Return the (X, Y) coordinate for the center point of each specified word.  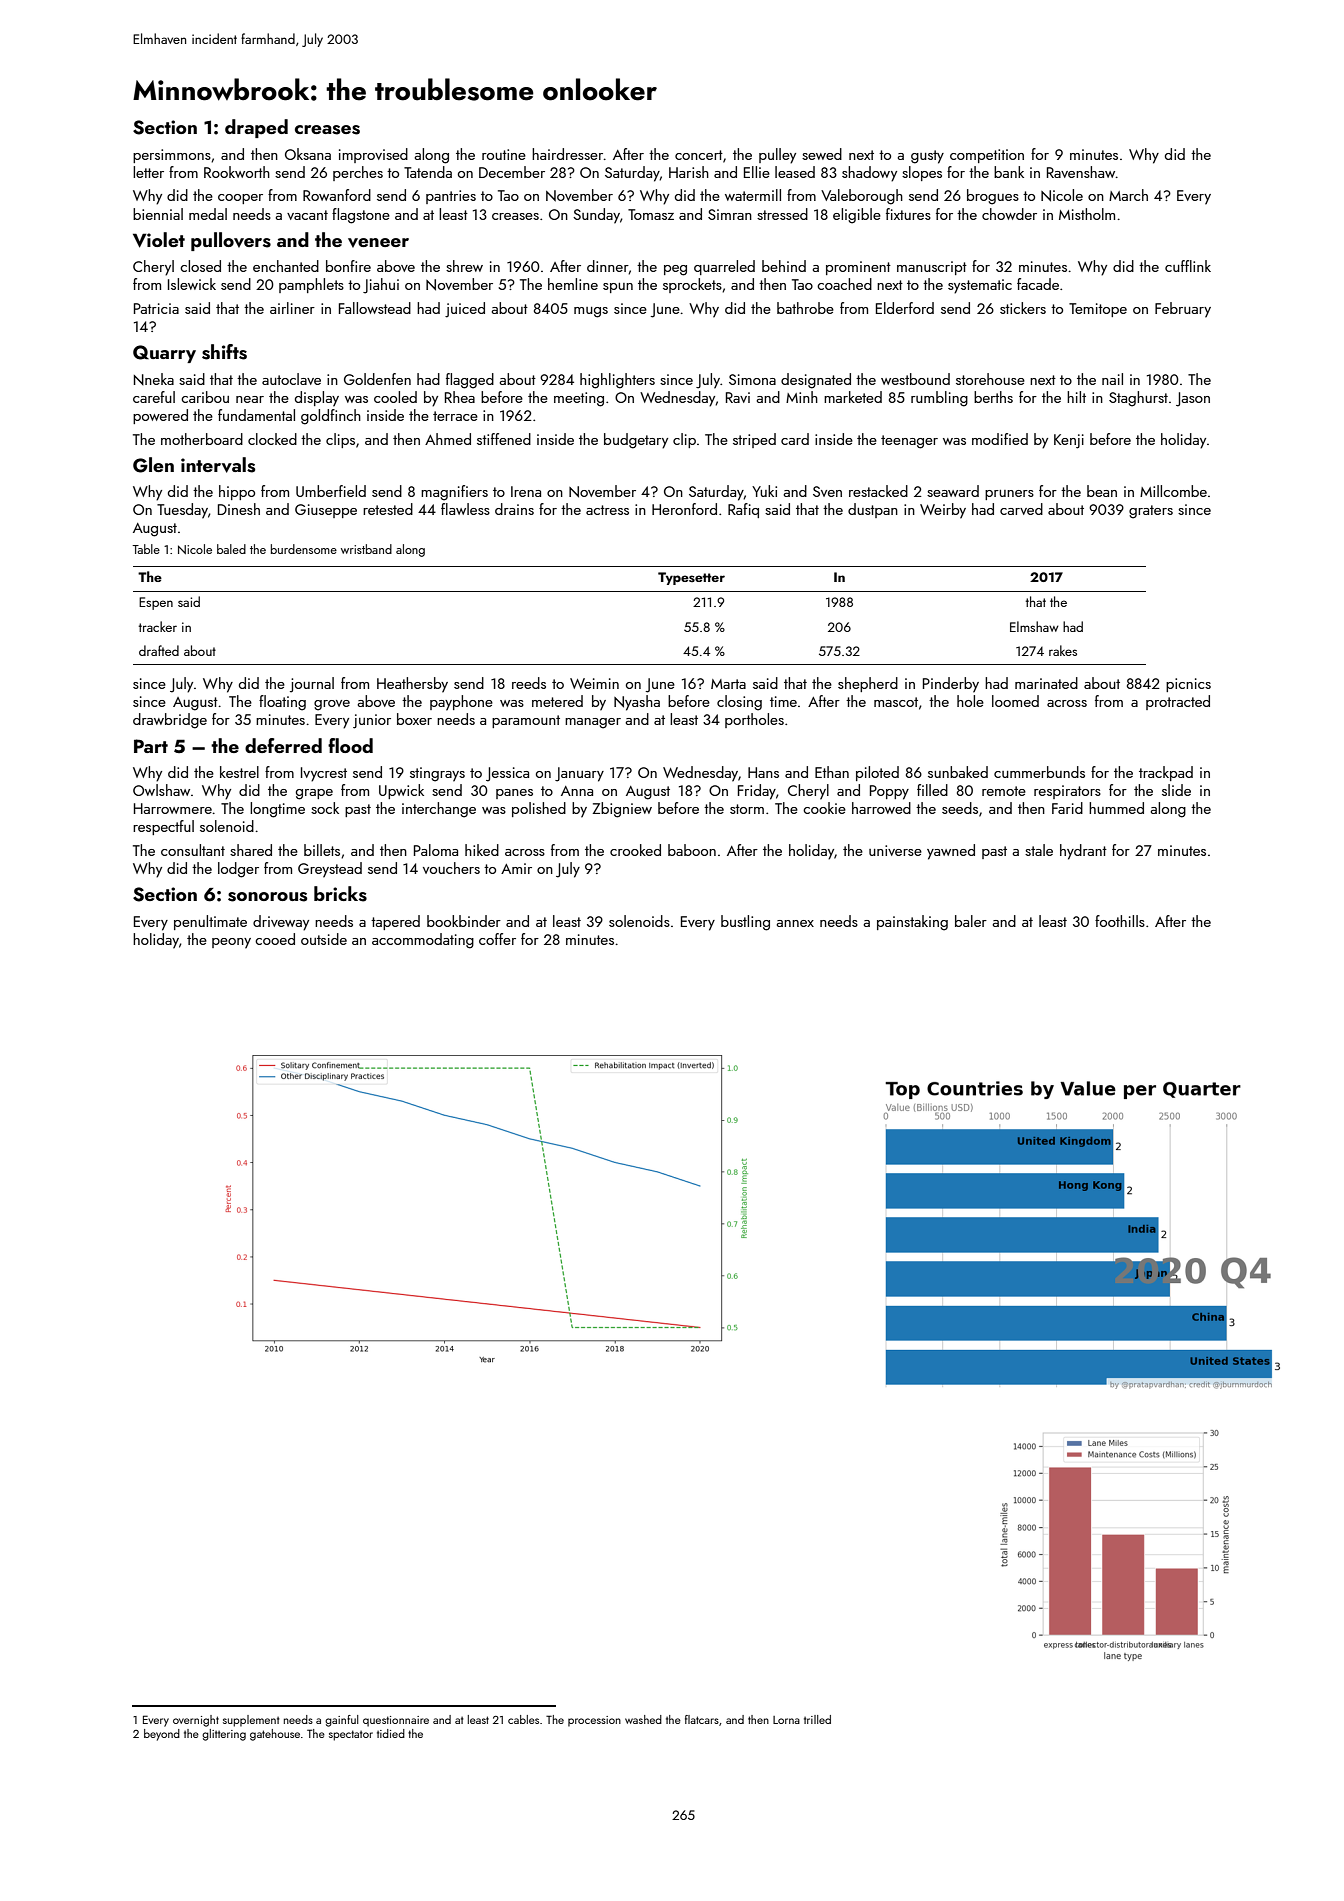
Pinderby (951, 685)
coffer (497, 939)
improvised (373, 155)
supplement (251, 1721)
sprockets (692, 285)
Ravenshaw (1081, 172)
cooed (275, 939)
